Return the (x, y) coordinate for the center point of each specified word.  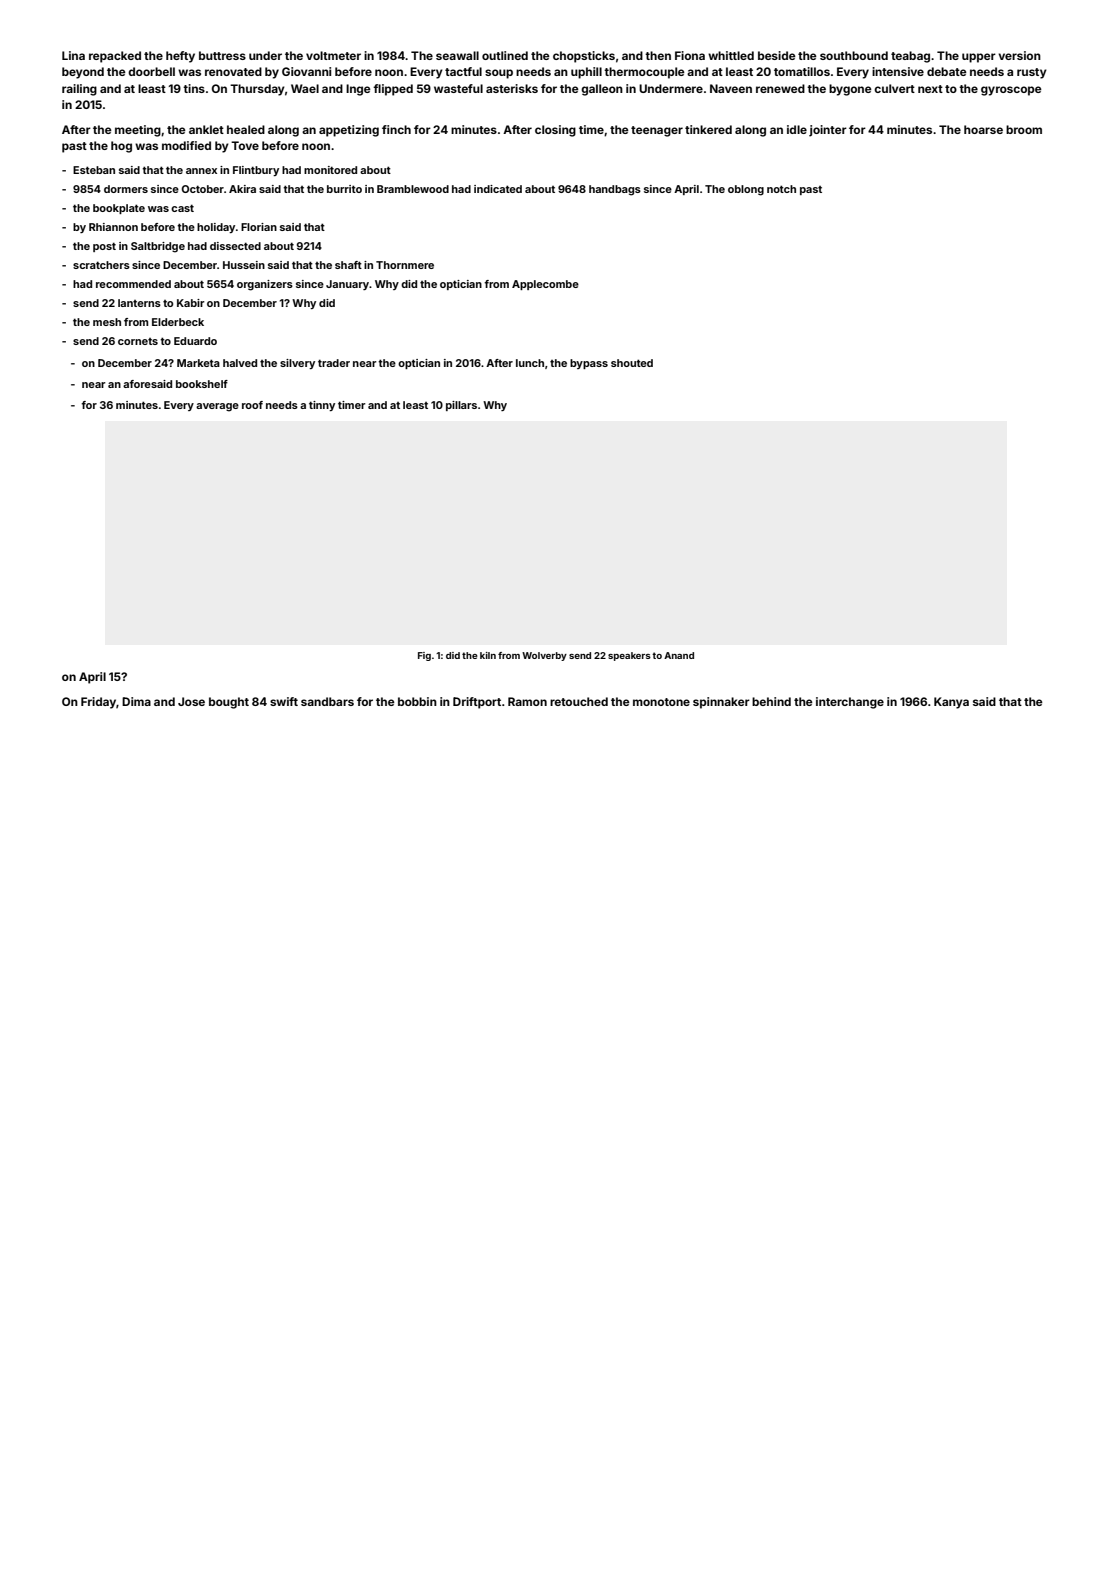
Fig (424, 656)
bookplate (119, 209)
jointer (828, 131)
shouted (632, 363)
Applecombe (545, 285)
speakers (629, 656)
